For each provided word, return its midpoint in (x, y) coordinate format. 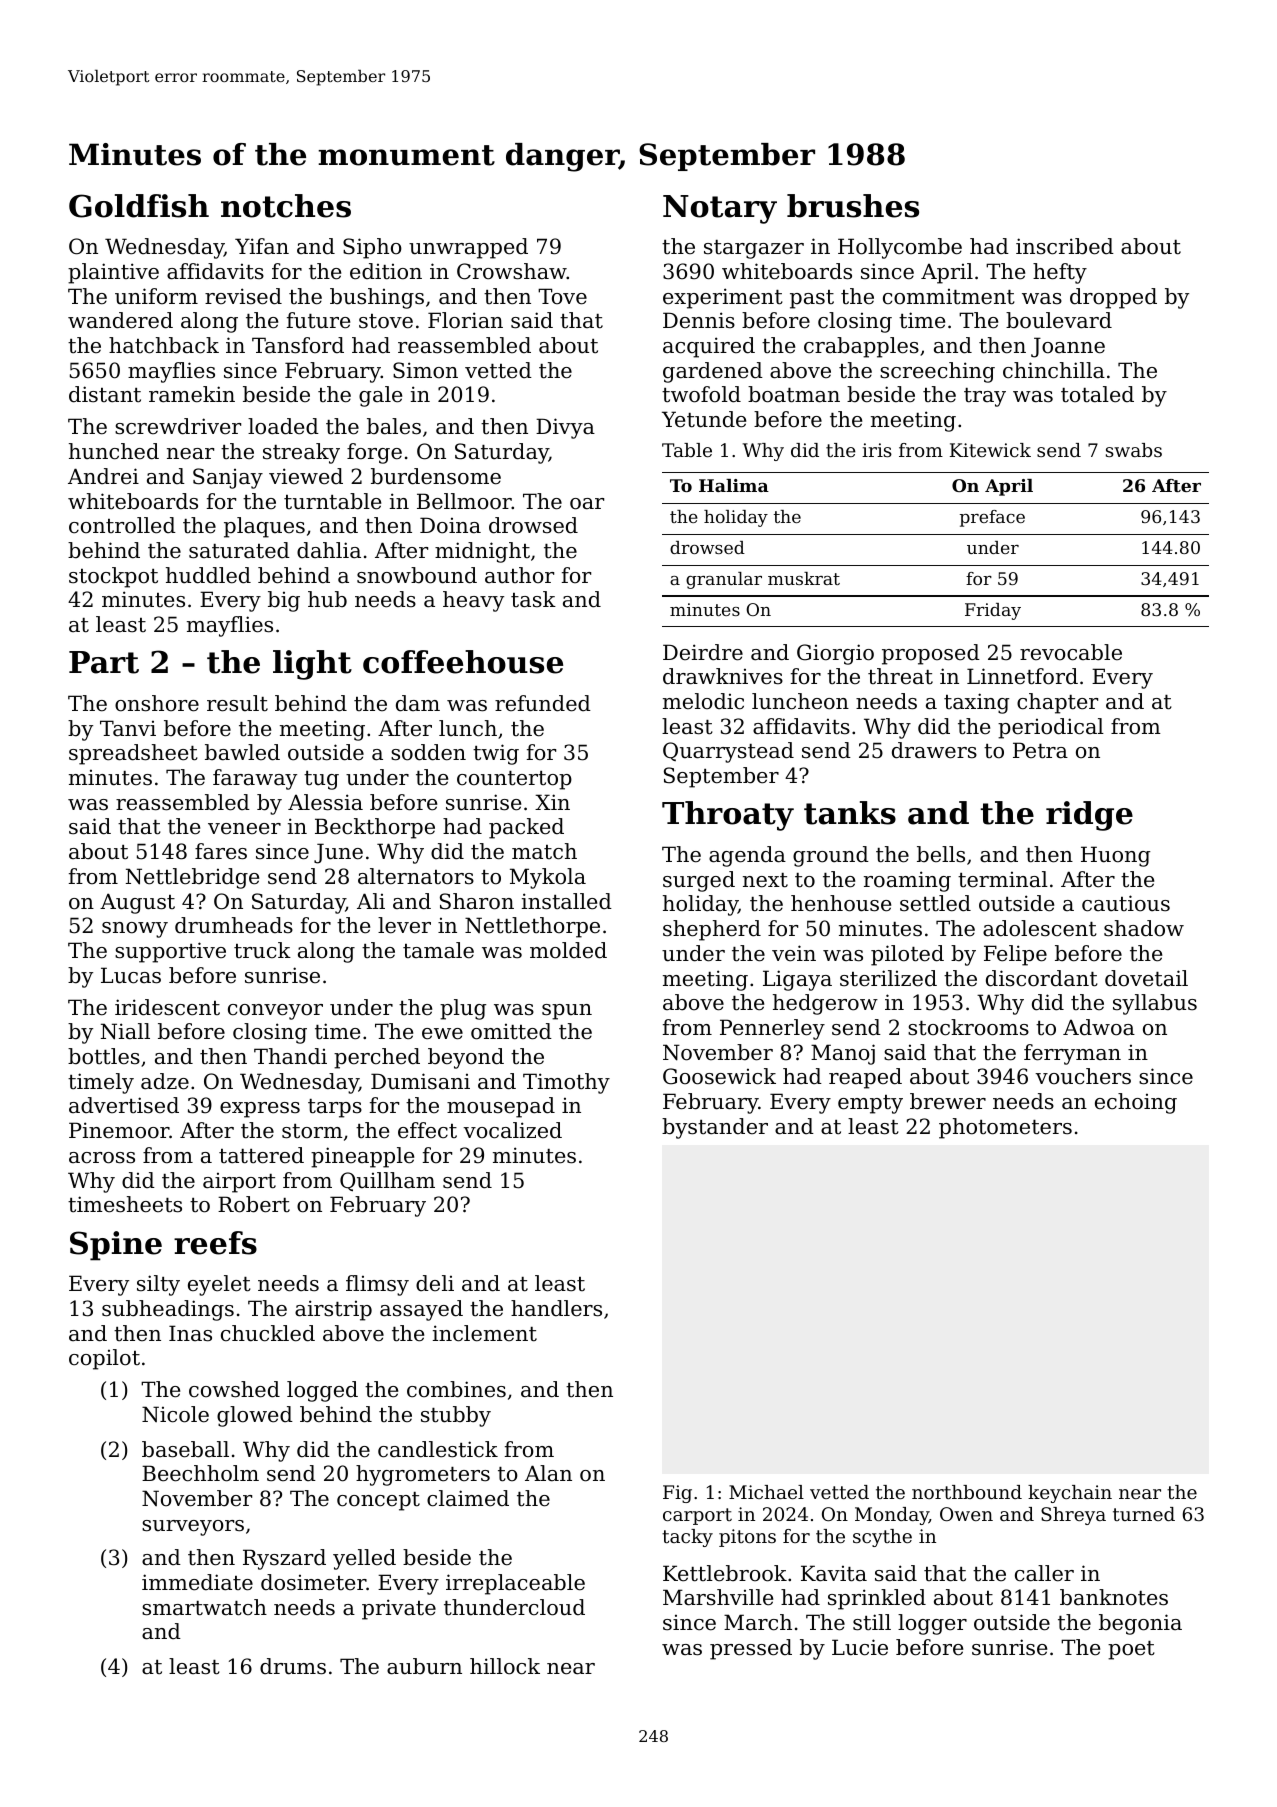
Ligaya (797, 980)
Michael (766, 1492)
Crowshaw (512, 271)
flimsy (377, 1285)
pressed (751, 1649)
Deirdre (703, 652)
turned (1144, 1514)
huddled (208, 575)
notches (286, 206)
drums (293, 1666)
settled (935, 903)
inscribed (1065, 246)
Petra (1040, 750)
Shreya (1073, 1516)
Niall (125, 1031)
